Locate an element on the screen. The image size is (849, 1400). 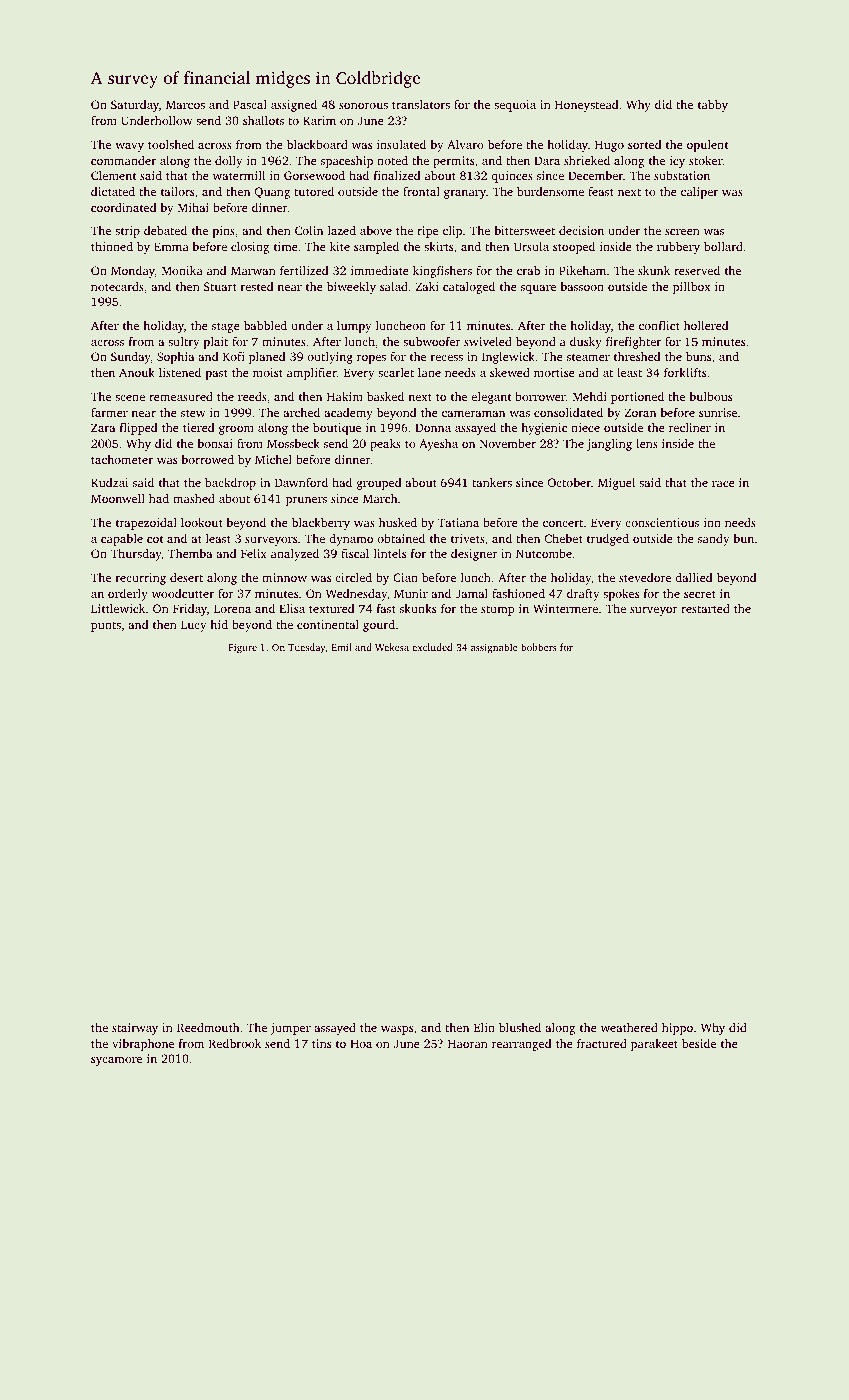
niece is located at coordinates (585, 427).
